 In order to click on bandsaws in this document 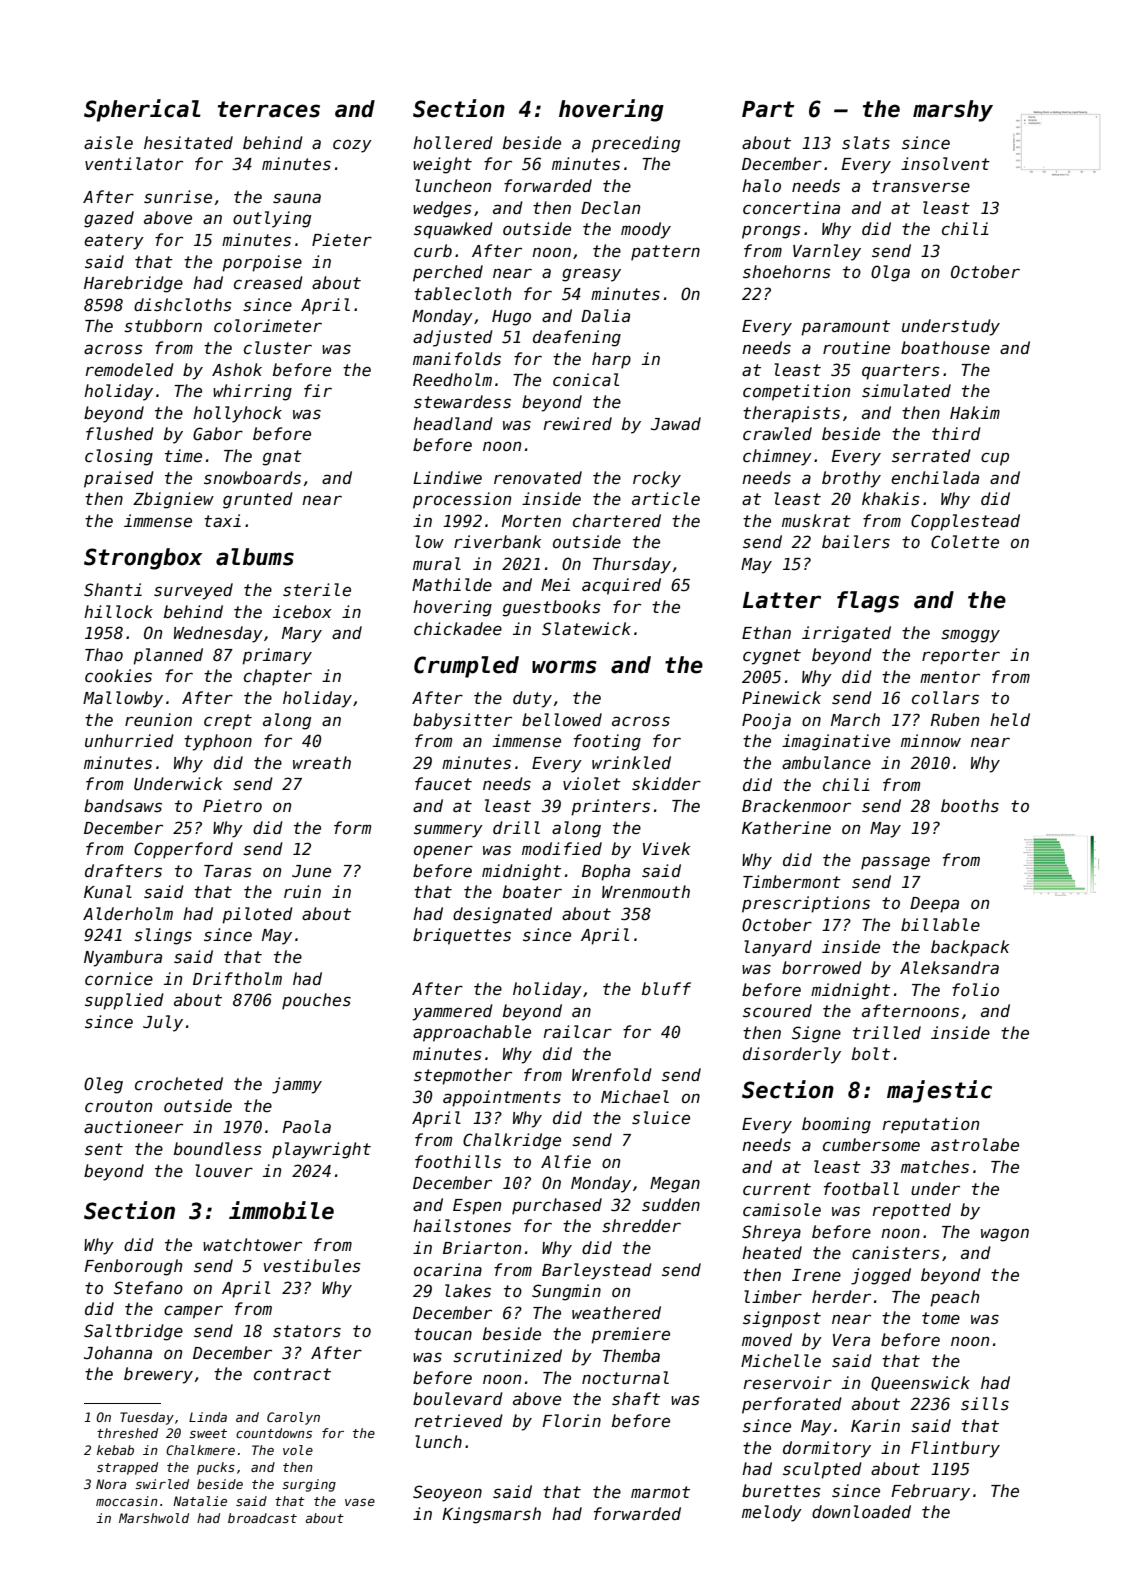, I will do `click(123, 806)`.
